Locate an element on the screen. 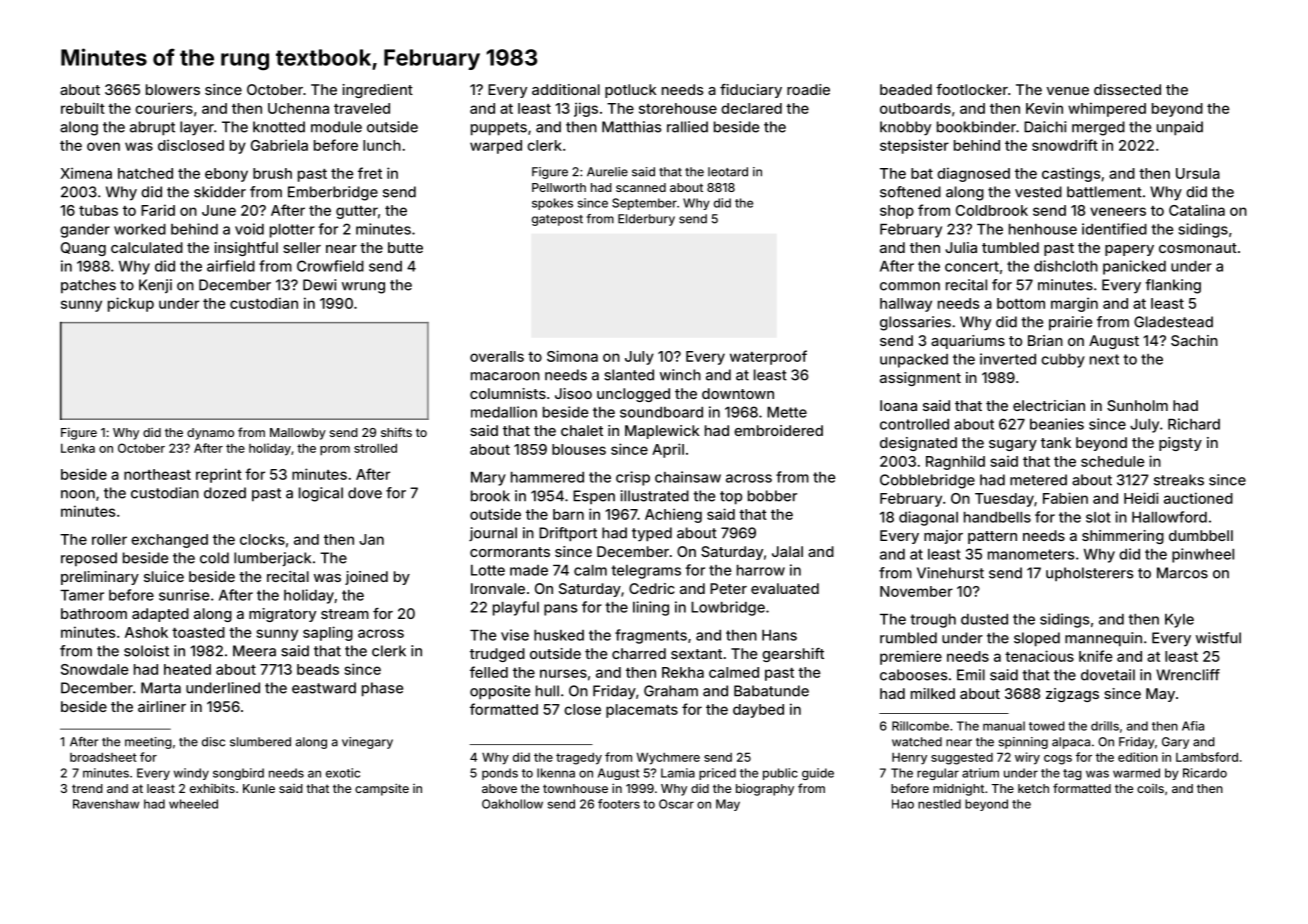  blowers is located at coordinates (173, 89).
